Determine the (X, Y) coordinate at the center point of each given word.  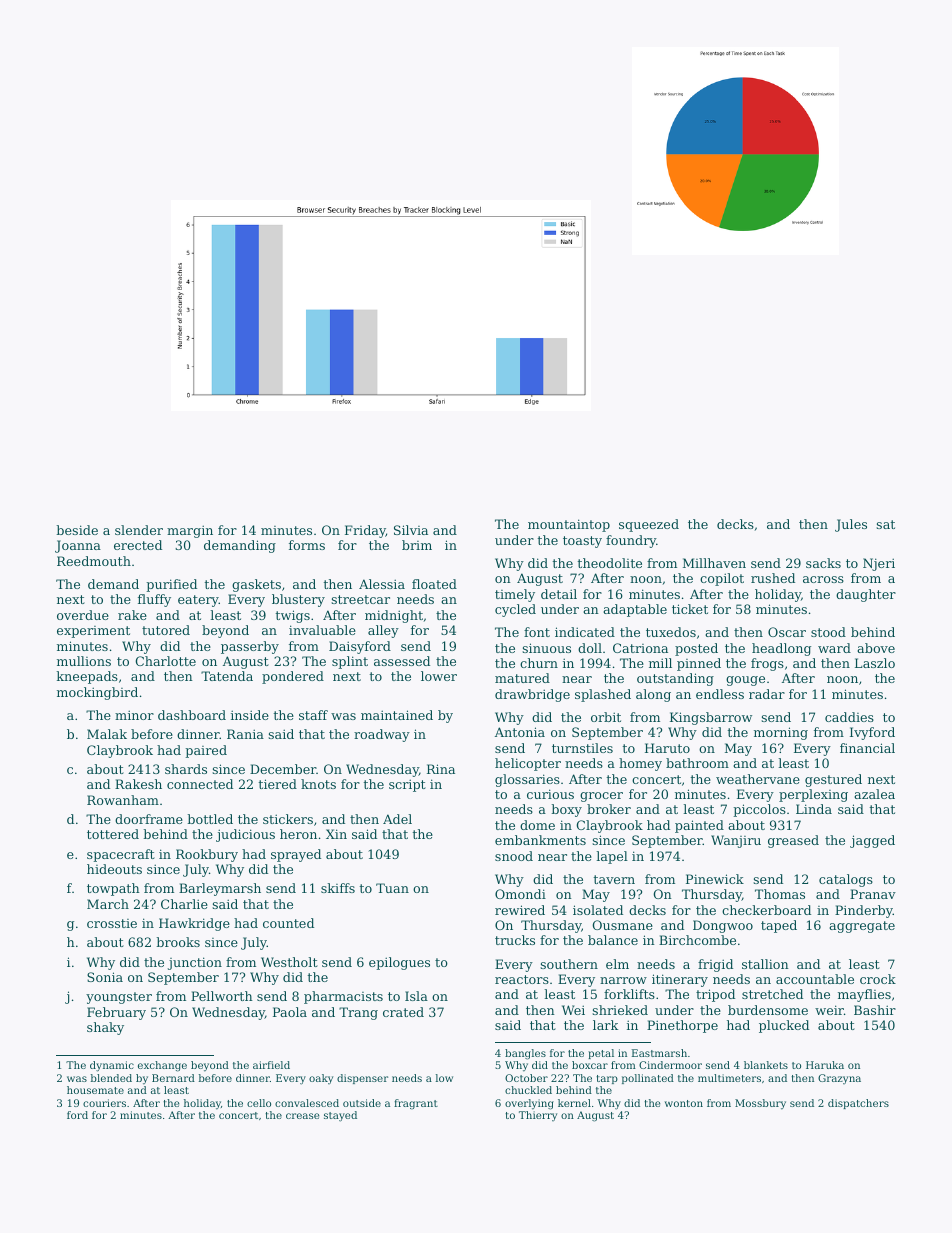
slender (139, 530)
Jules (851, 525)
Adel (397, 819)
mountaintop (569, 525)
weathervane (758, 779)
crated (403, 1012)
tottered (113, 834)
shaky (105, 1028)
